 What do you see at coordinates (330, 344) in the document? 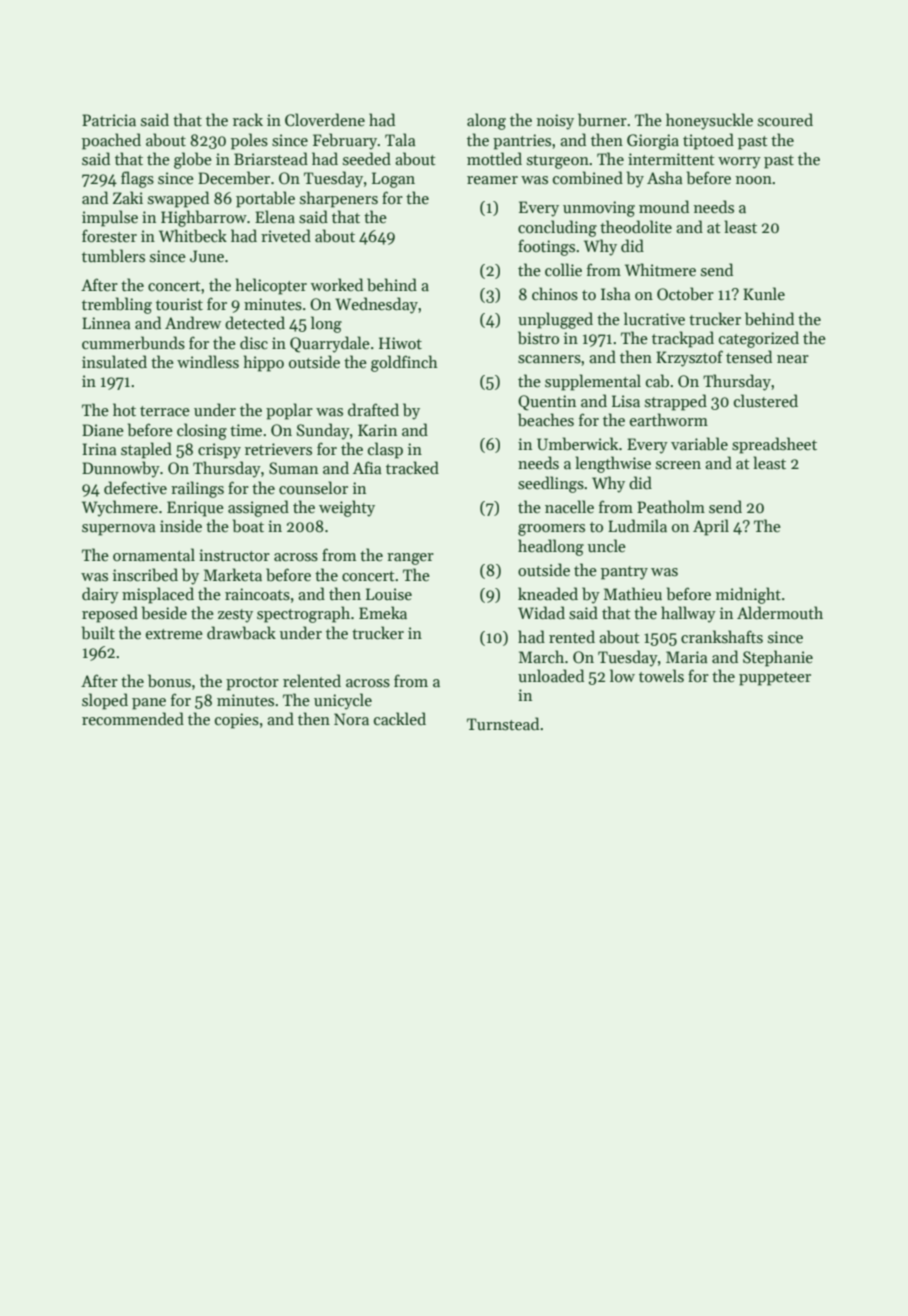
I see `Quarrydale` at bounding box center [330, 344].
